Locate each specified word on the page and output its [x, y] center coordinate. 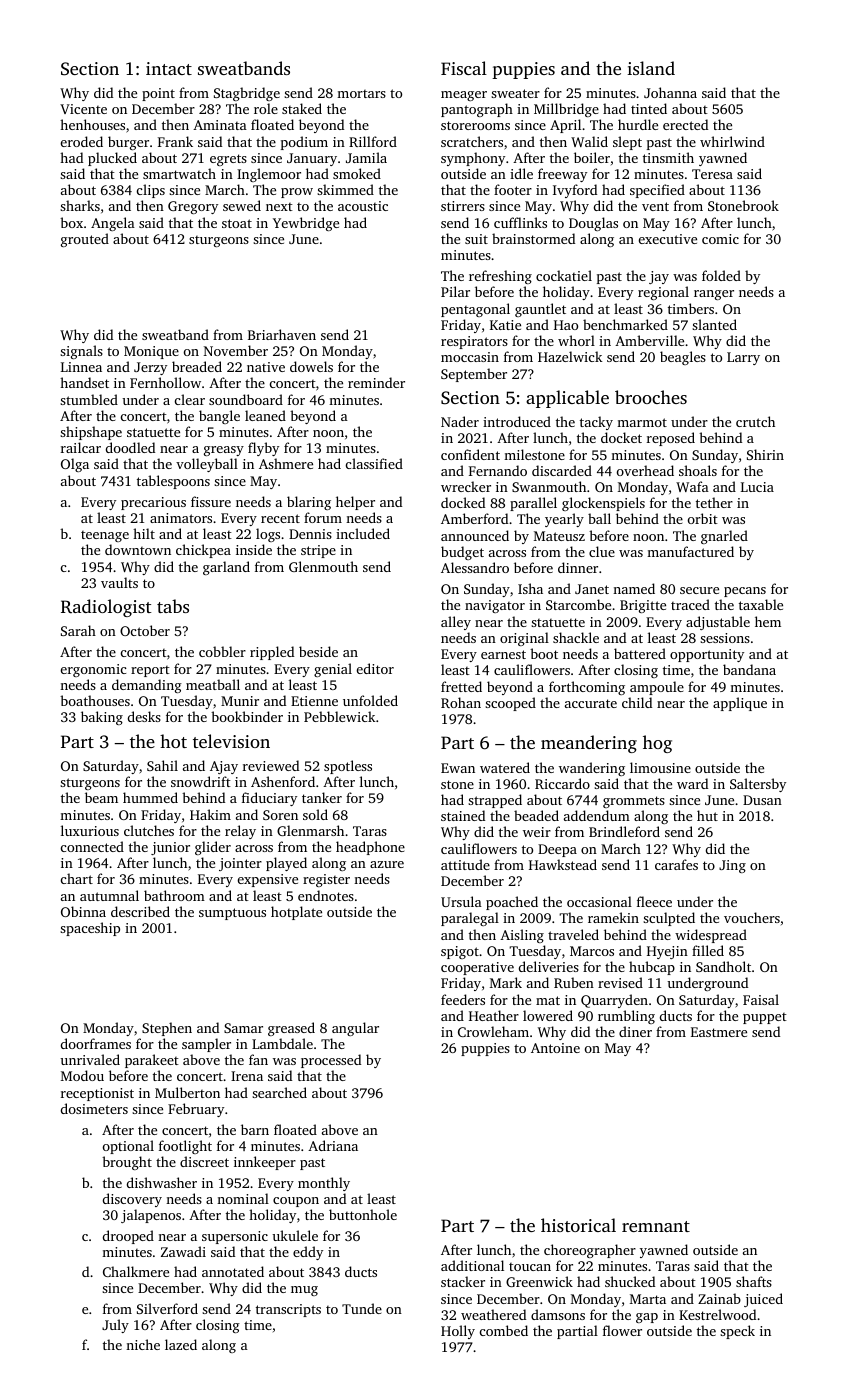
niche [143, 1344]
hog [657, 744]
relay [240, 832]
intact [169, 68]
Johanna [670, 92]
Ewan [458, 768]
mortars [361, 94]
